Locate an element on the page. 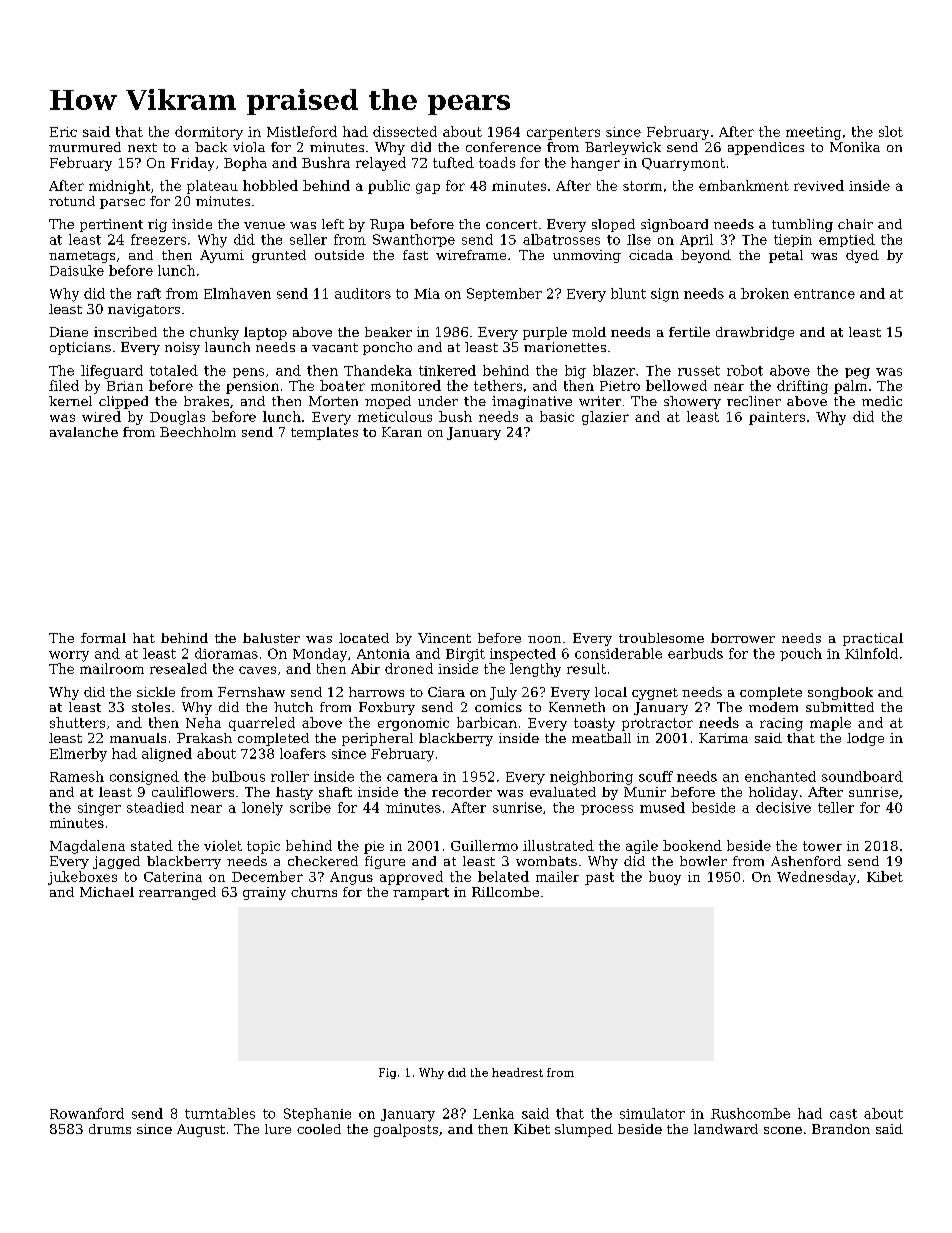  turntables is located at coordinates (220, 1113).
